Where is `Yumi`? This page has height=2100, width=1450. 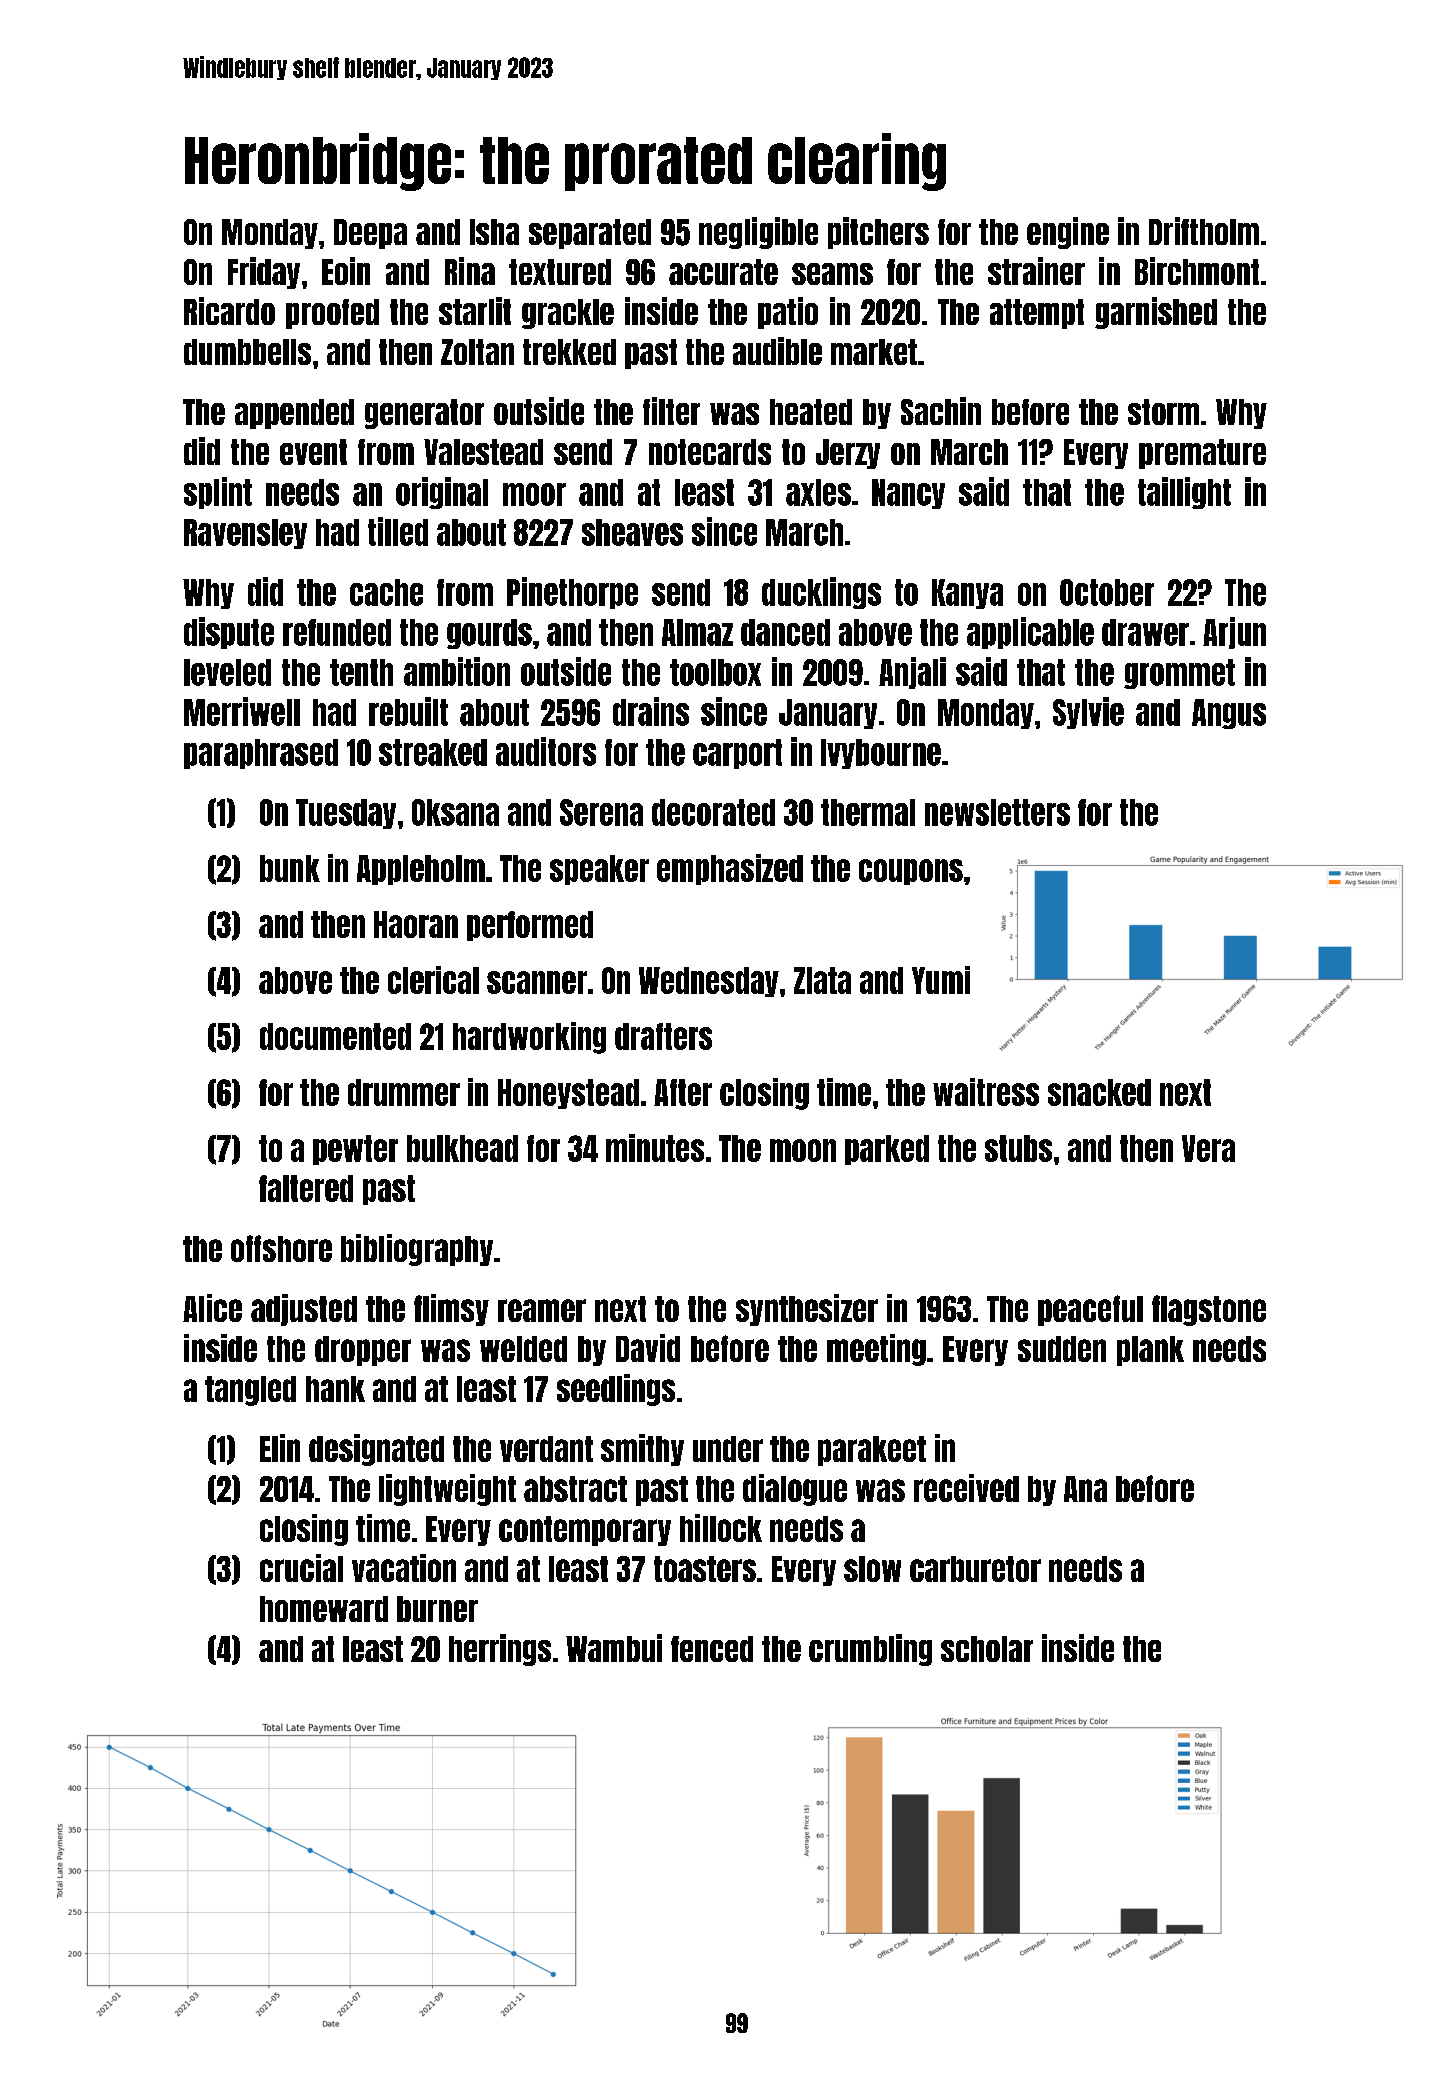 Yumi is located at coordinates (941, 980).
